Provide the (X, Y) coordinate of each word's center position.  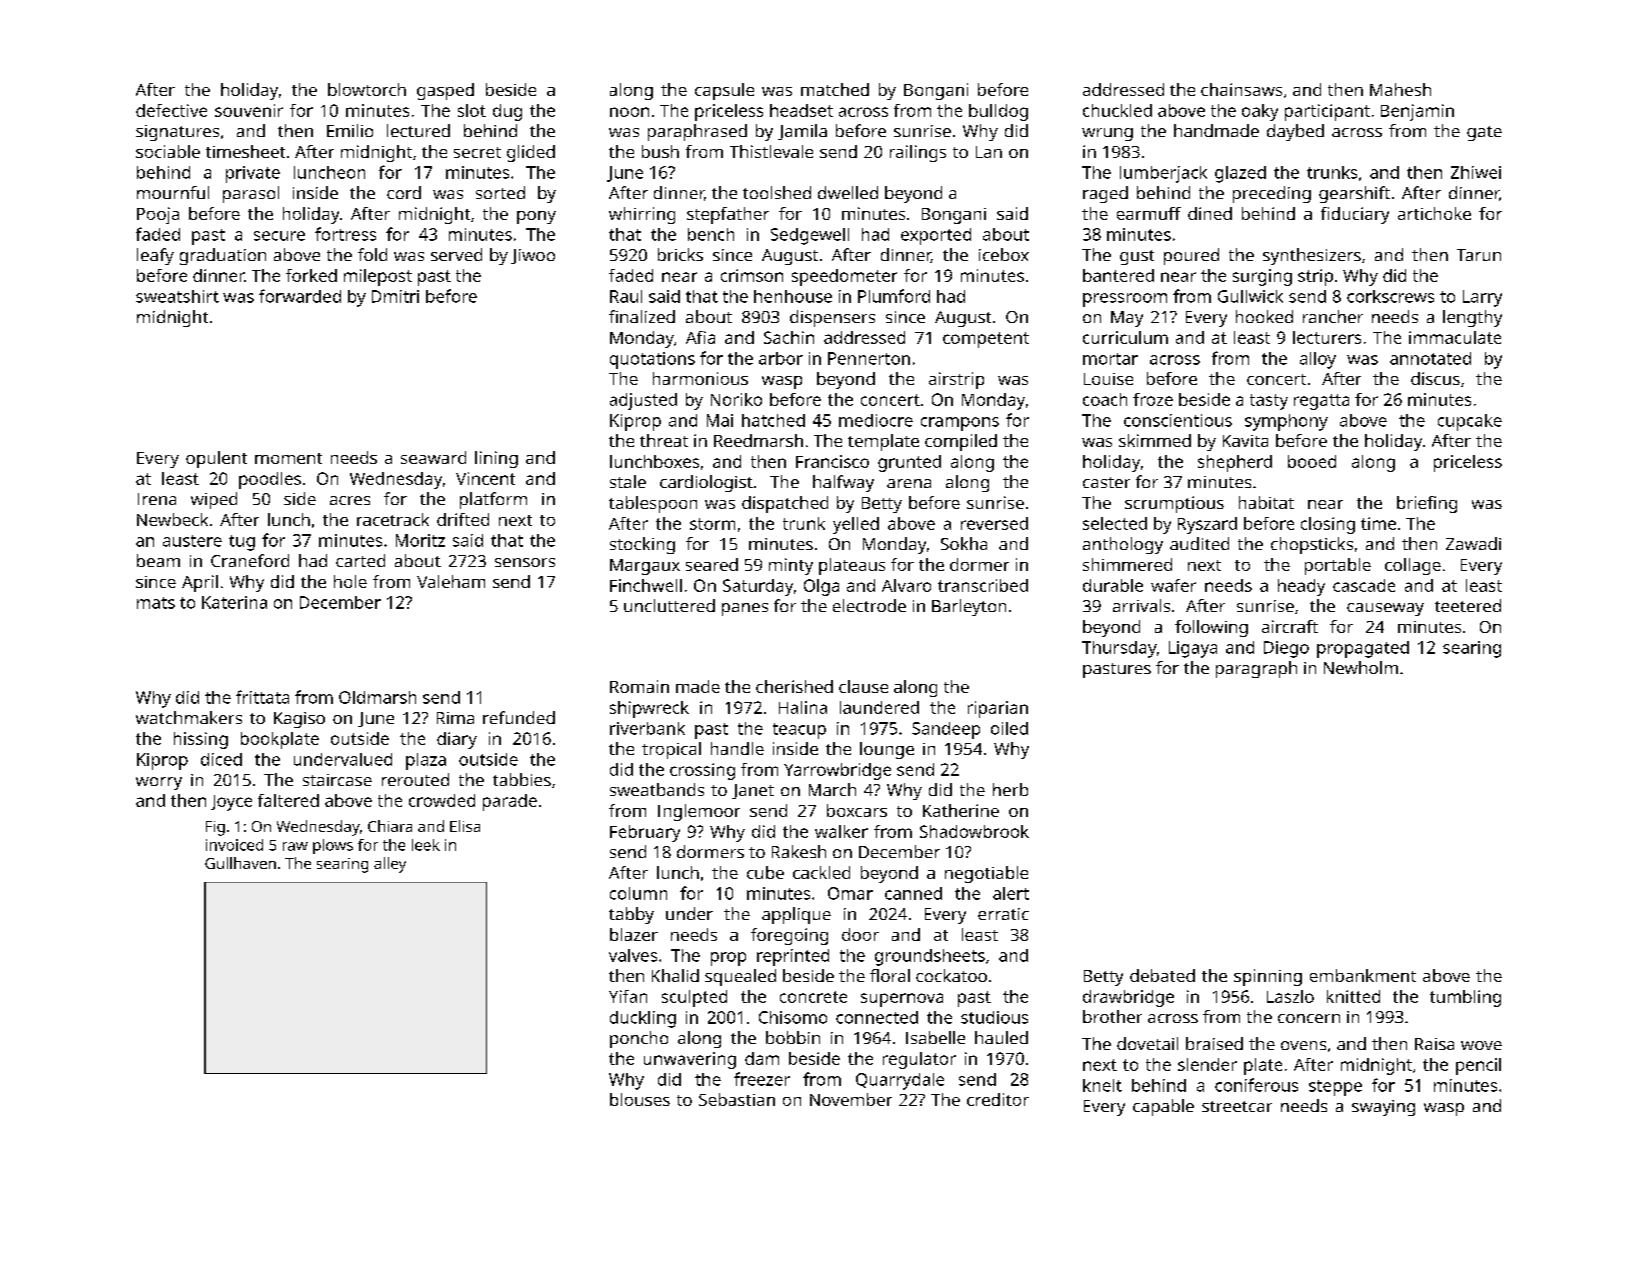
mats (156, 603)
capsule (724, 91)
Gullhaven (240, 863)
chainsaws (1241, 89)
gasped (445, 91)
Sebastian (737, 1099)
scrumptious (1174, 504)
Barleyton (969, 607)
